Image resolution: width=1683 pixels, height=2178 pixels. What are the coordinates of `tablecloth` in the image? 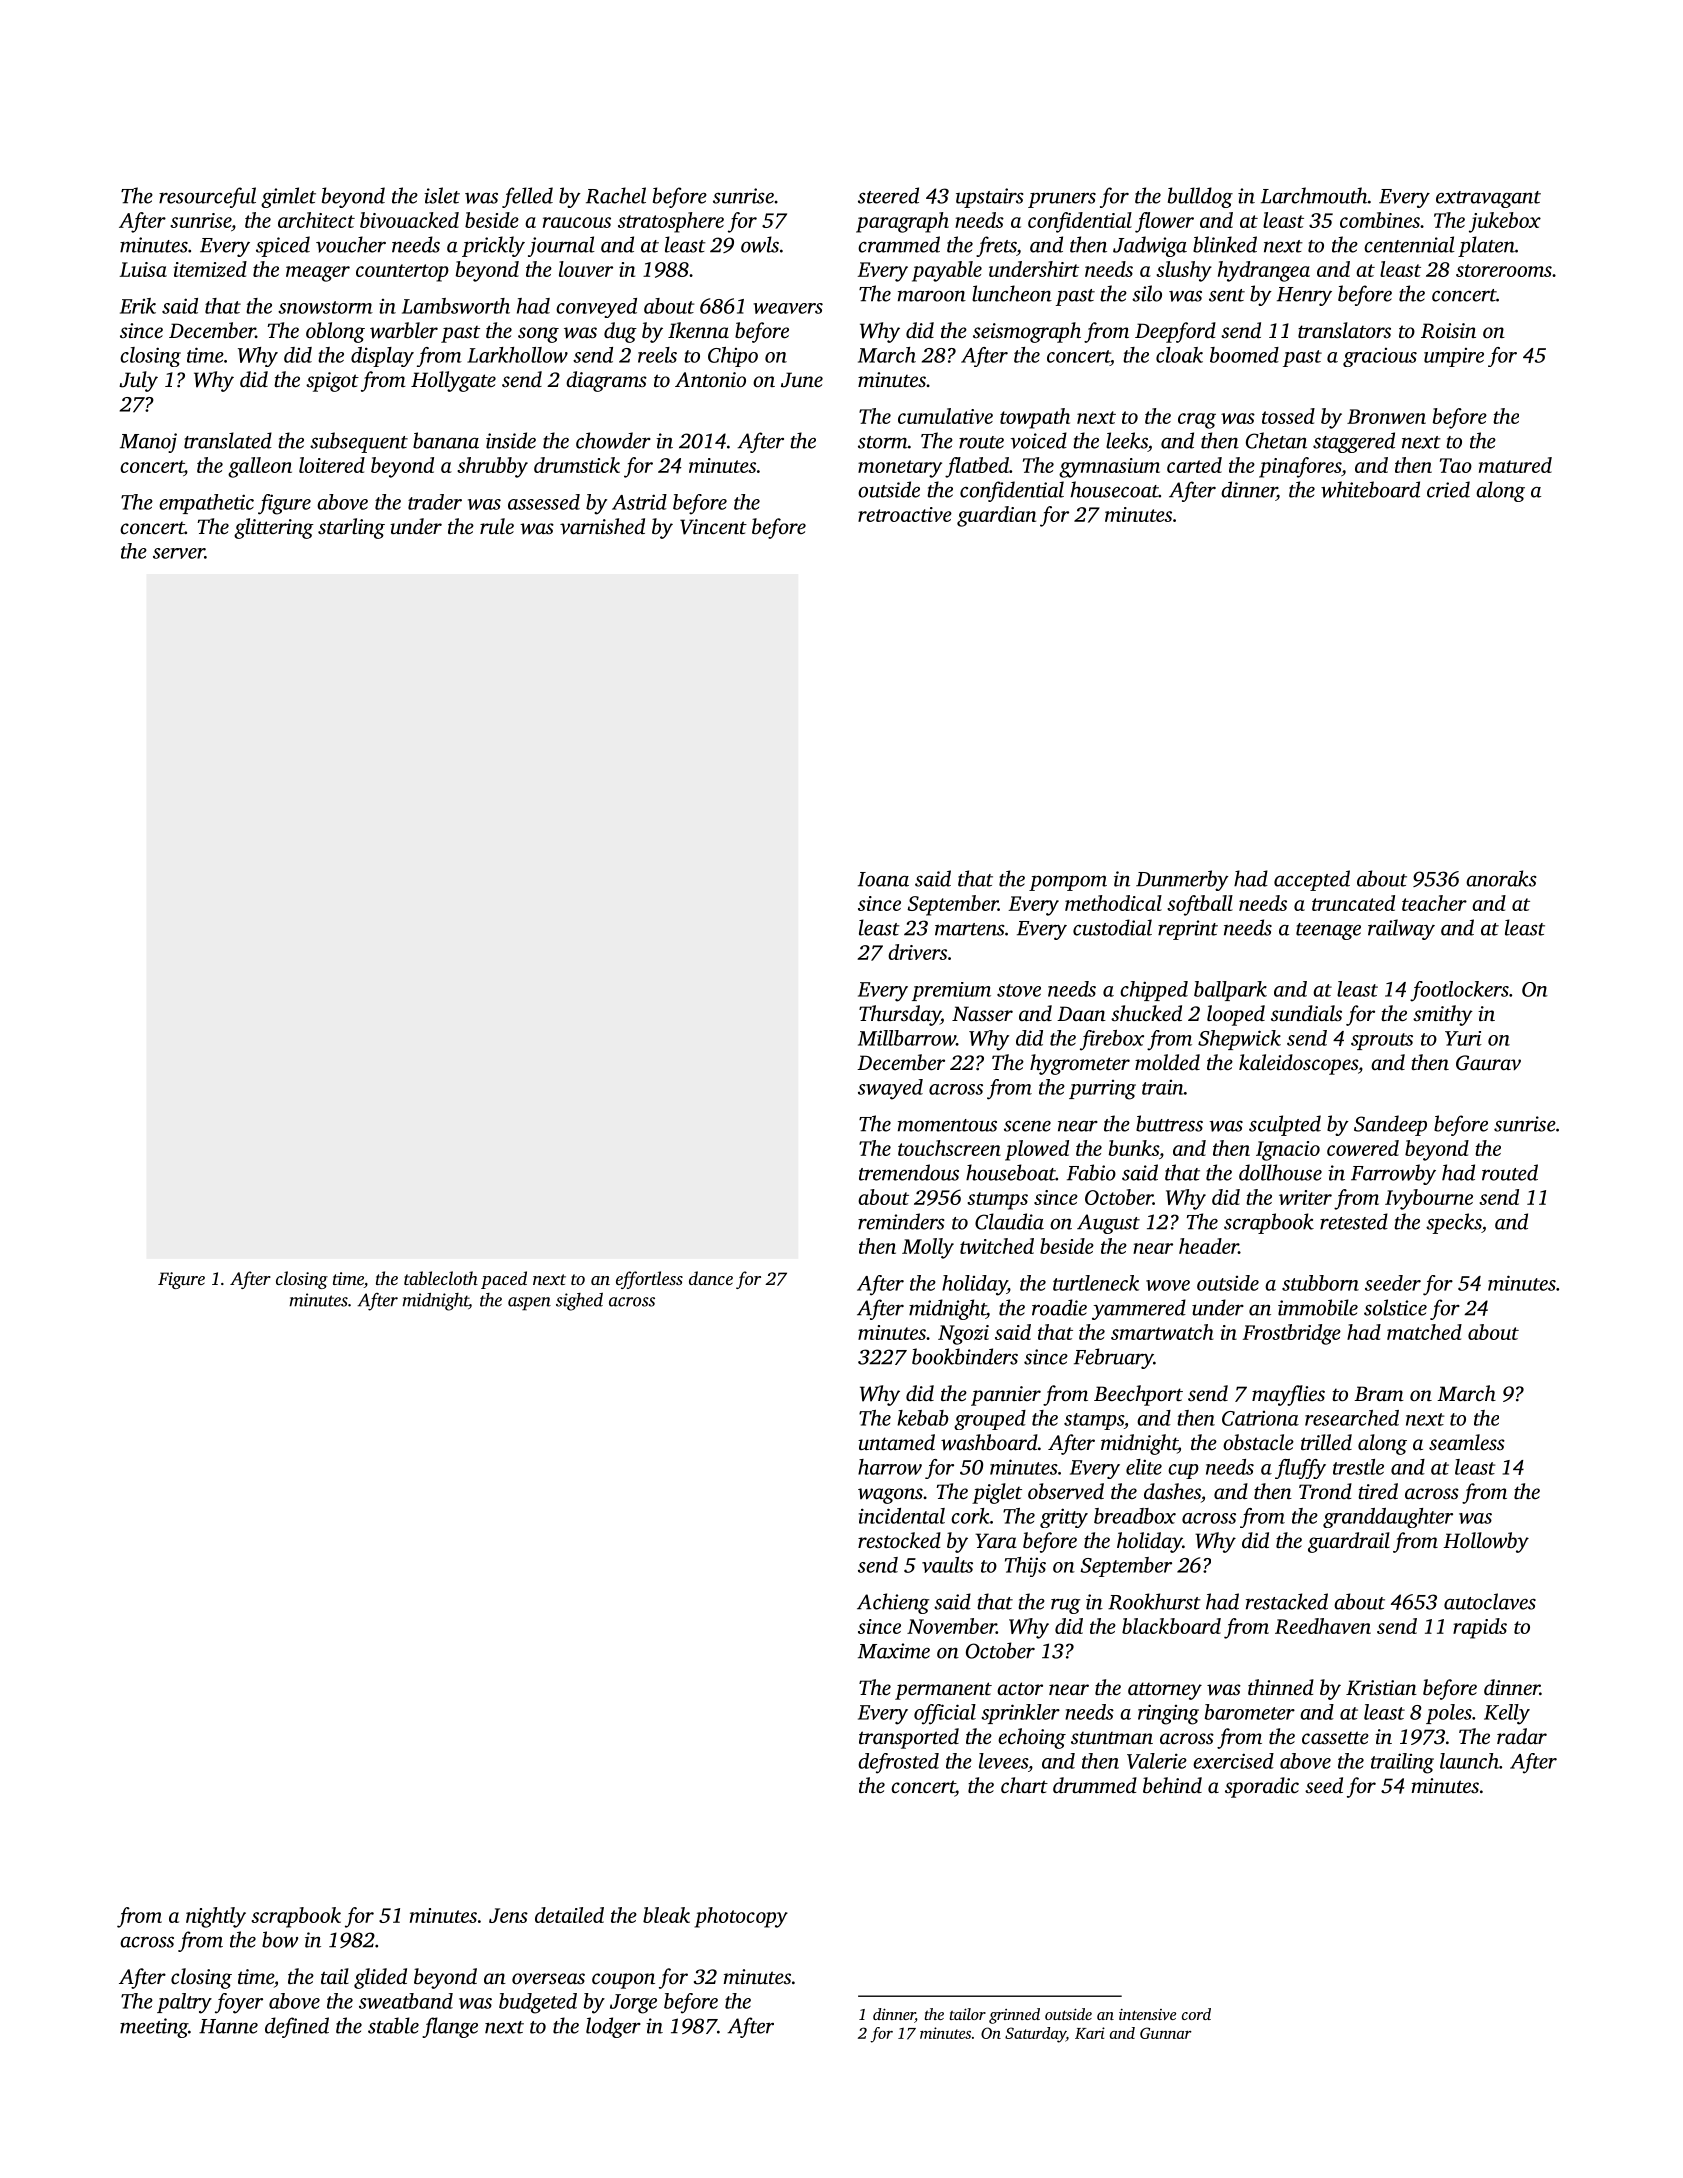 It's located at (441, 1278).
